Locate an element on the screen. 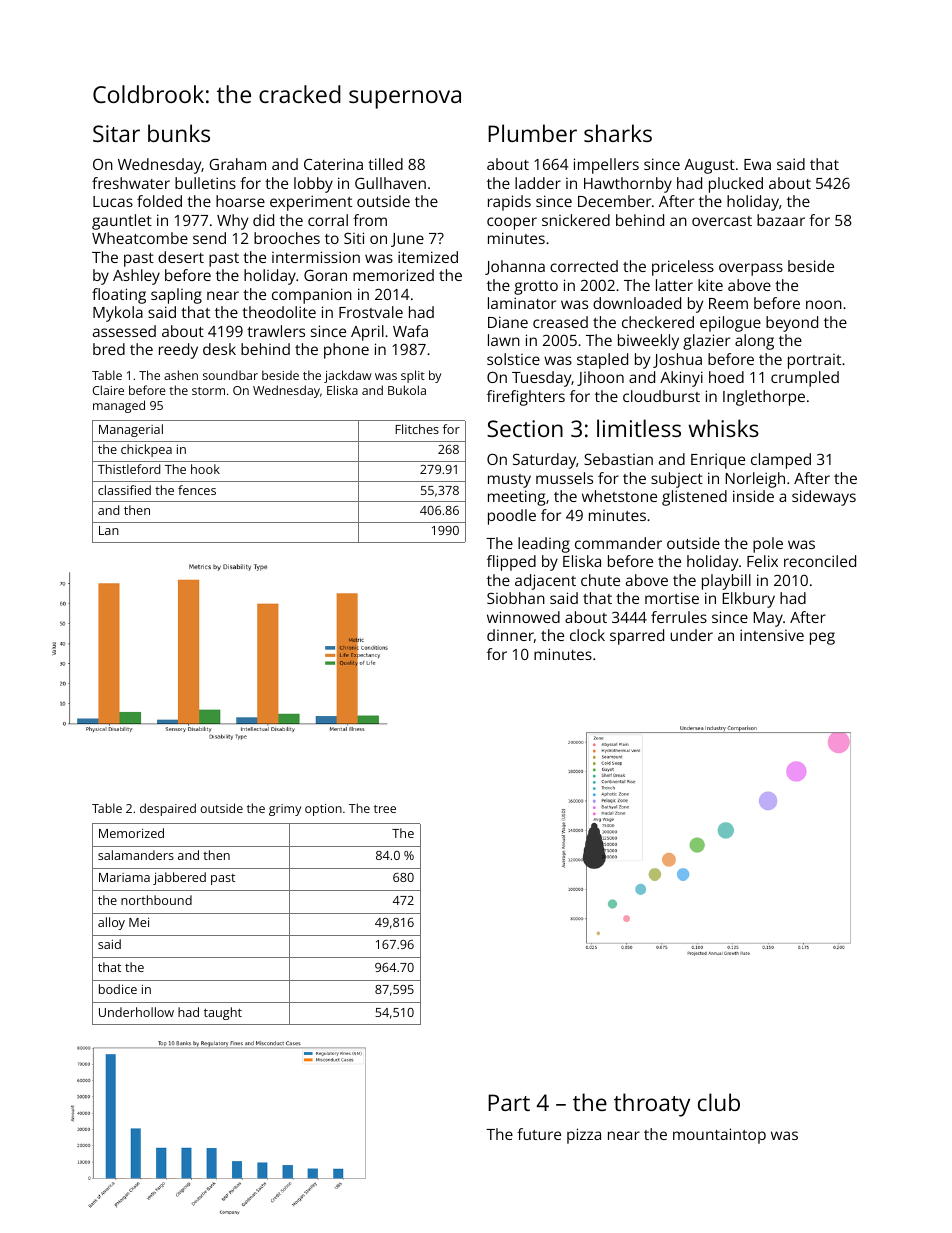 This screenshot has width=952, height=1233. inside is located at coordinates (753, 496).
